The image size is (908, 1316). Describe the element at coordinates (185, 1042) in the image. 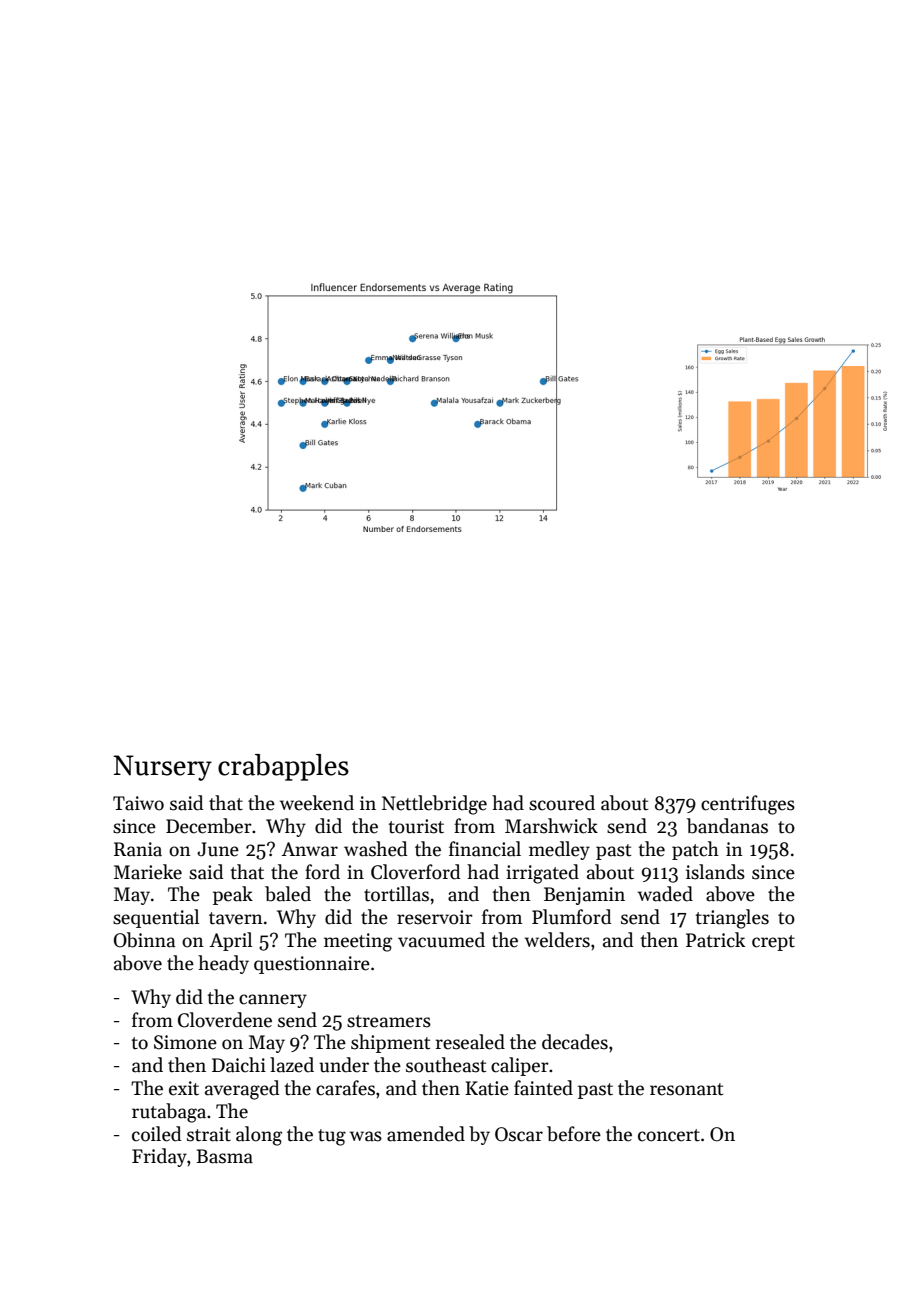

I see `Simone` at that location.
